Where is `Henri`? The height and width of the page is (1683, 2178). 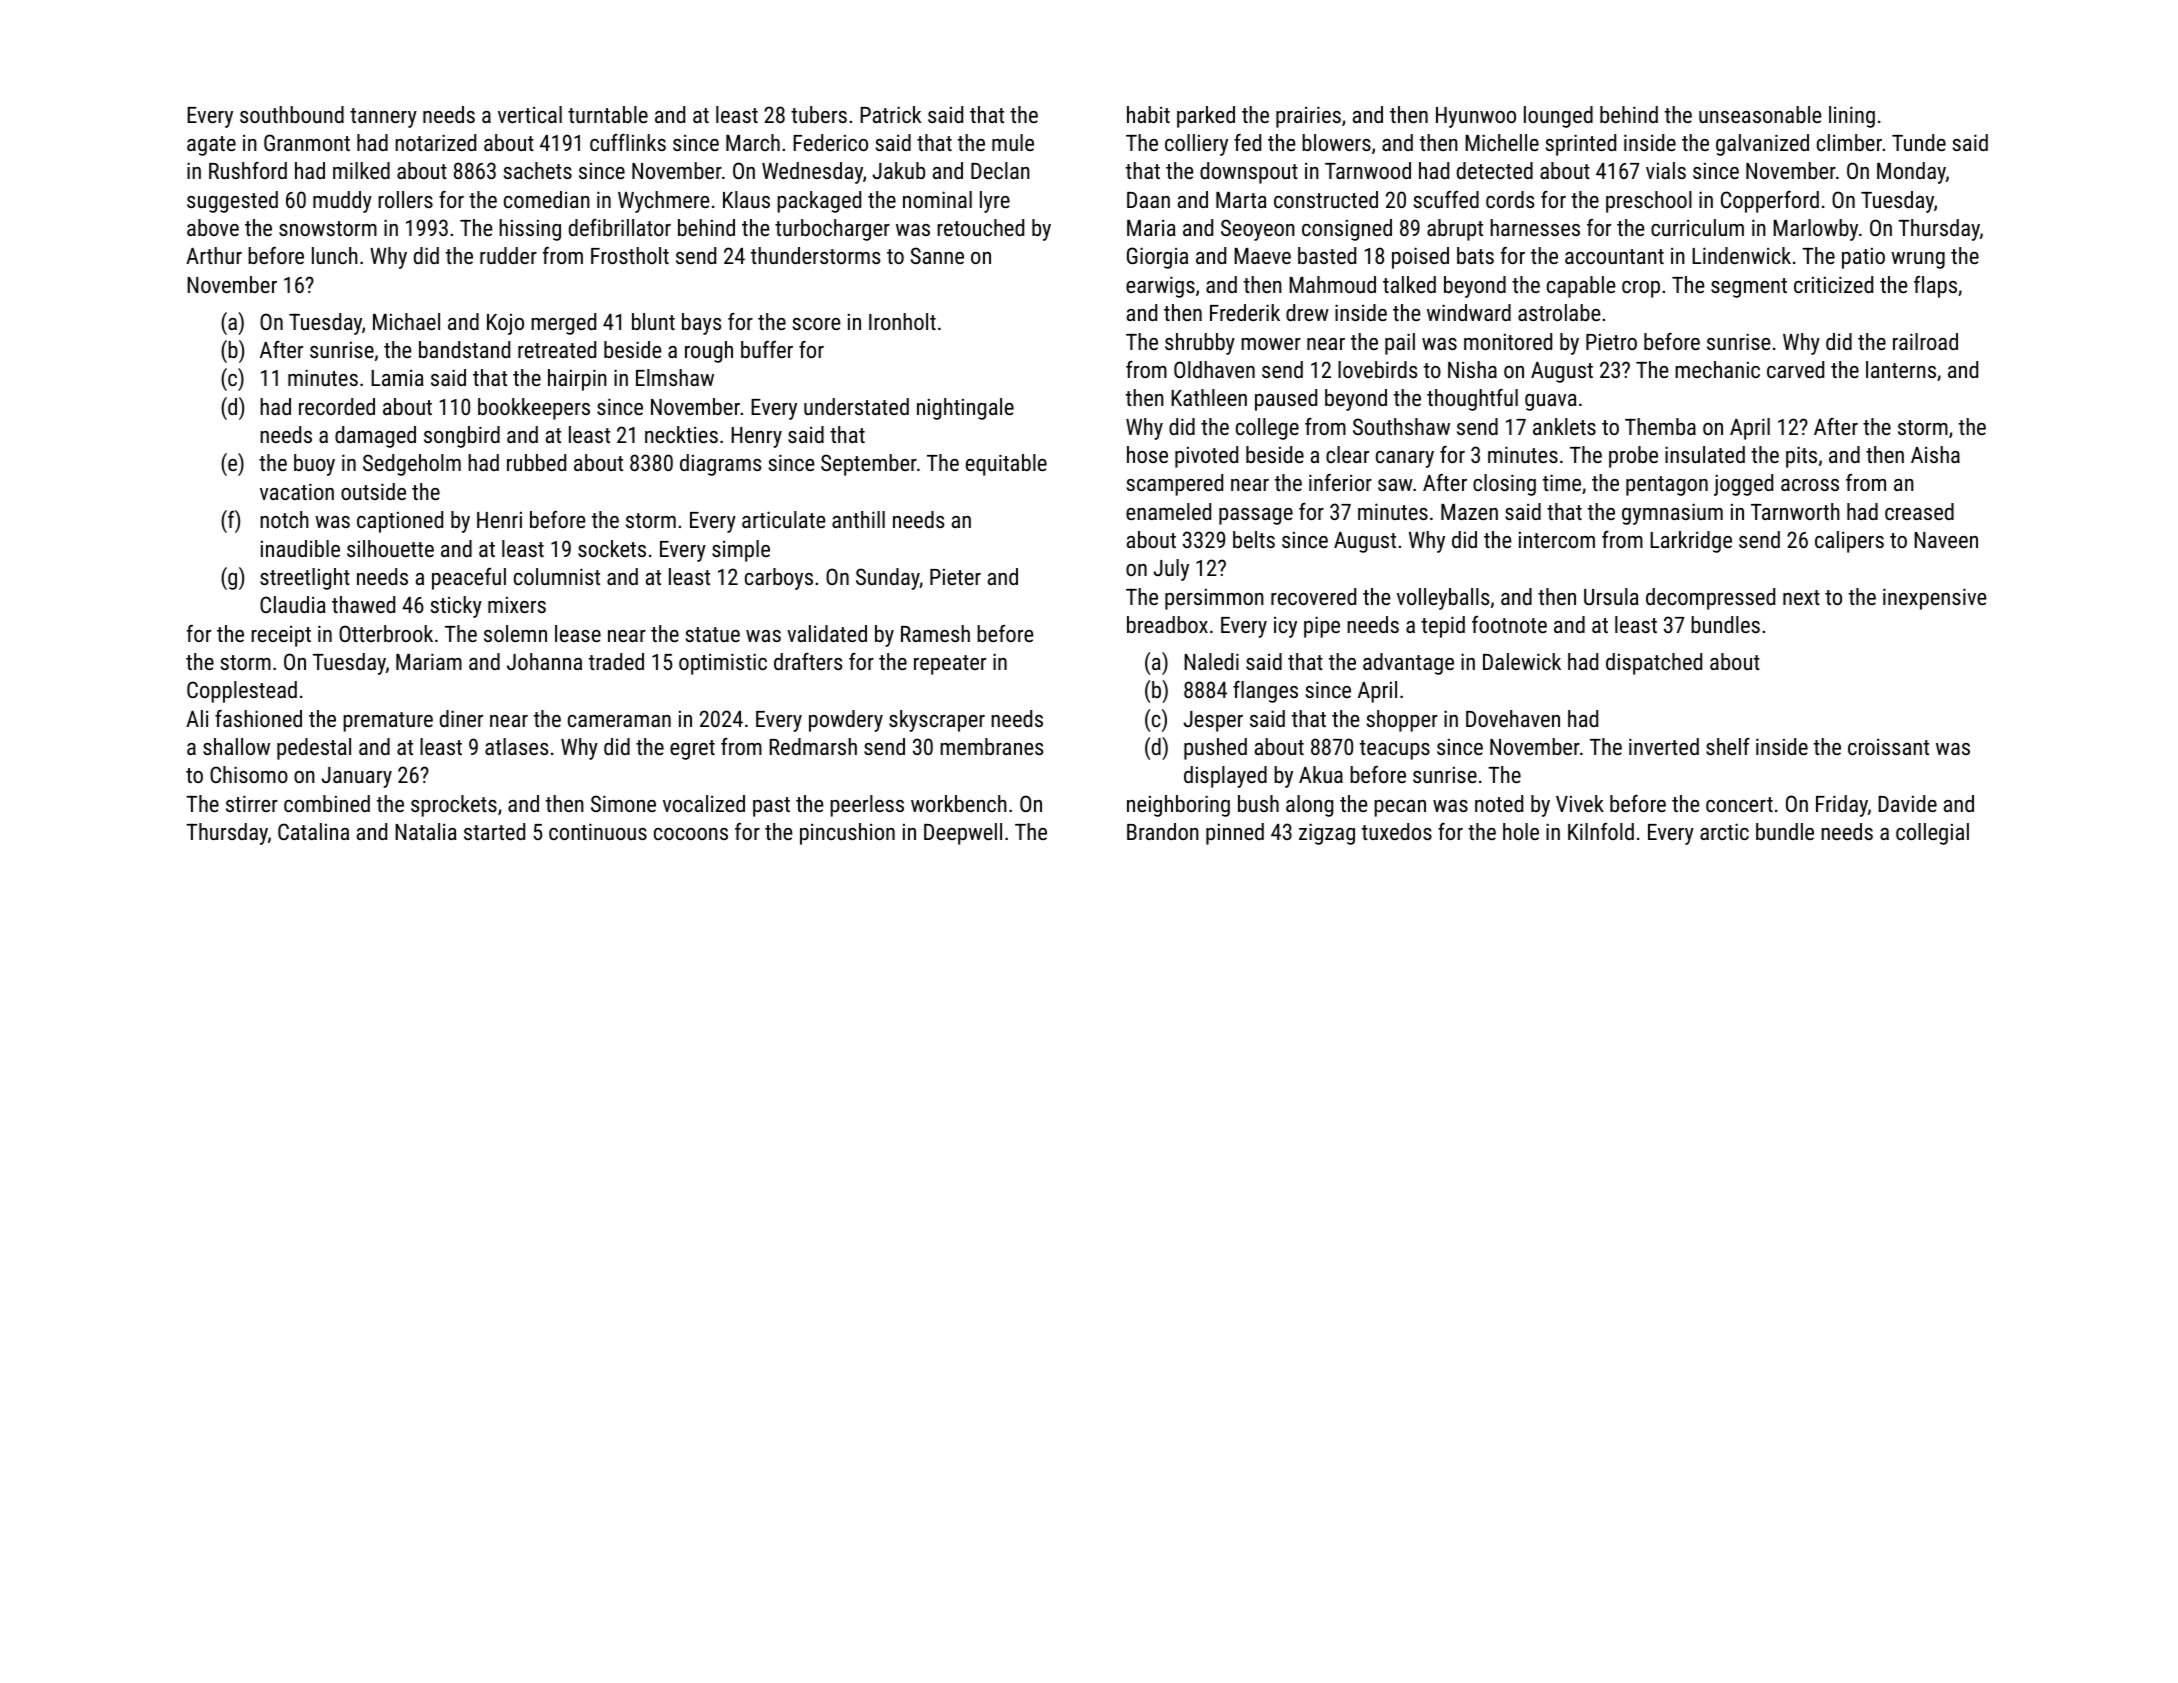 Henri is located at coordinates (499, 519).
